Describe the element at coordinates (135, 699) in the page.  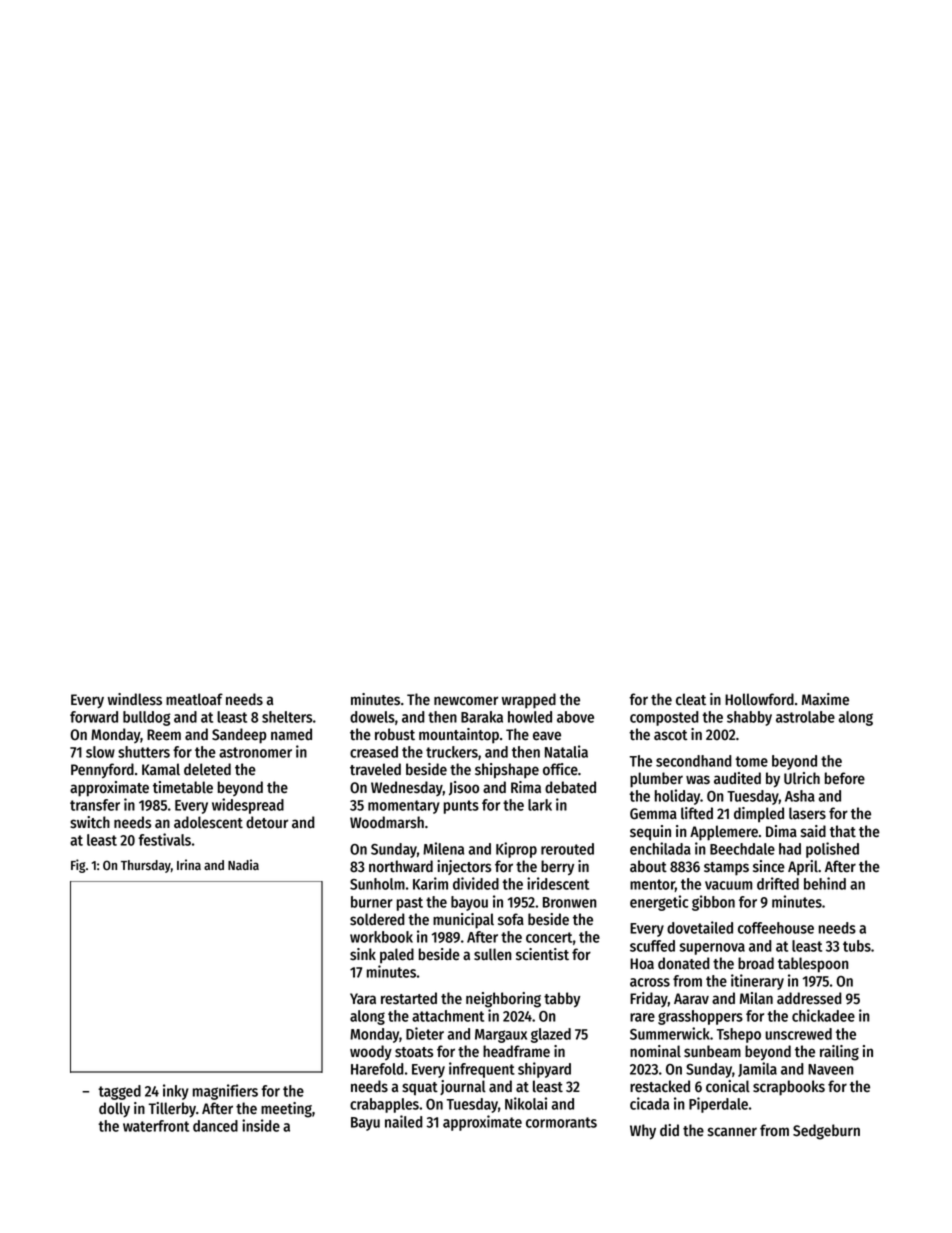
I see `windless` at that location.
